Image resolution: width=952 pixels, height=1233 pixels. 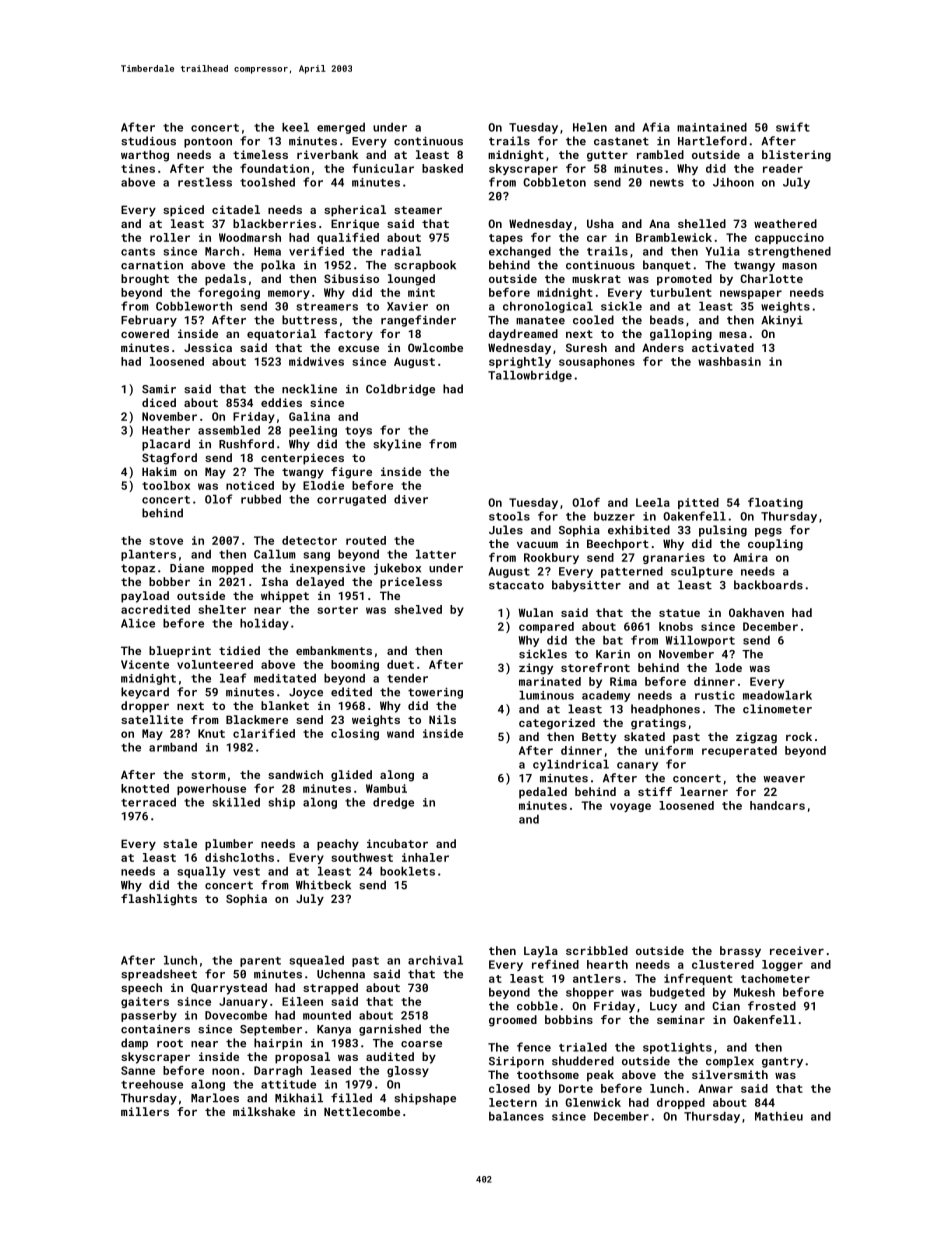 What do you see at coordinates (712, 127) in the document?
I see `maintained` at bounding box center [712, 127].
